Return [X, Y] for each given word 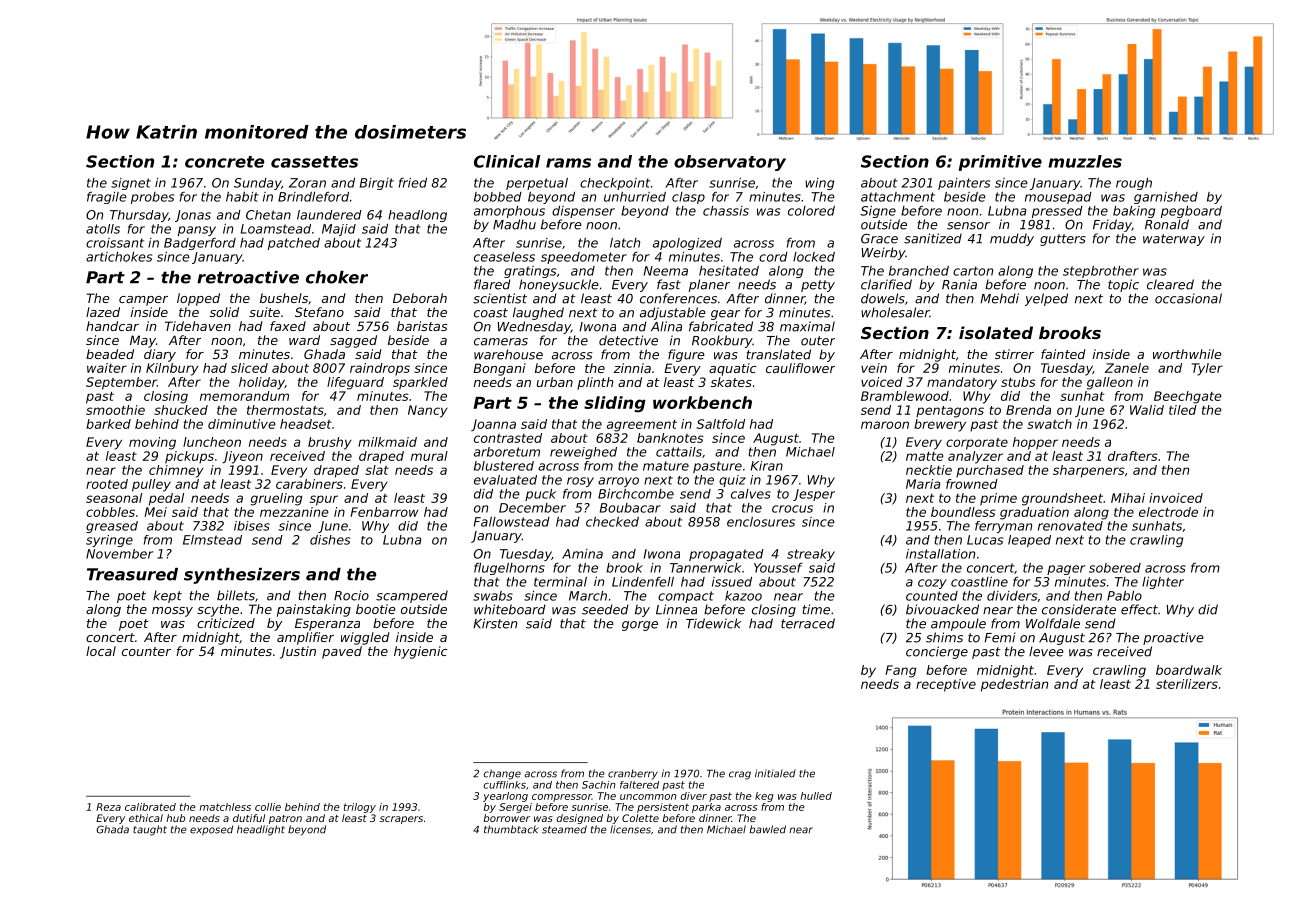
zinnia [632, 368]
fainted [1063, 354]
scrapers [401, 820]
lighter [1163, 583]
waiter [107, 368]
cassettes [314, 162]
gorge [640, 626]
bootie [376, 609]
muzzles [1085, 161]
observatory [730, 163]
